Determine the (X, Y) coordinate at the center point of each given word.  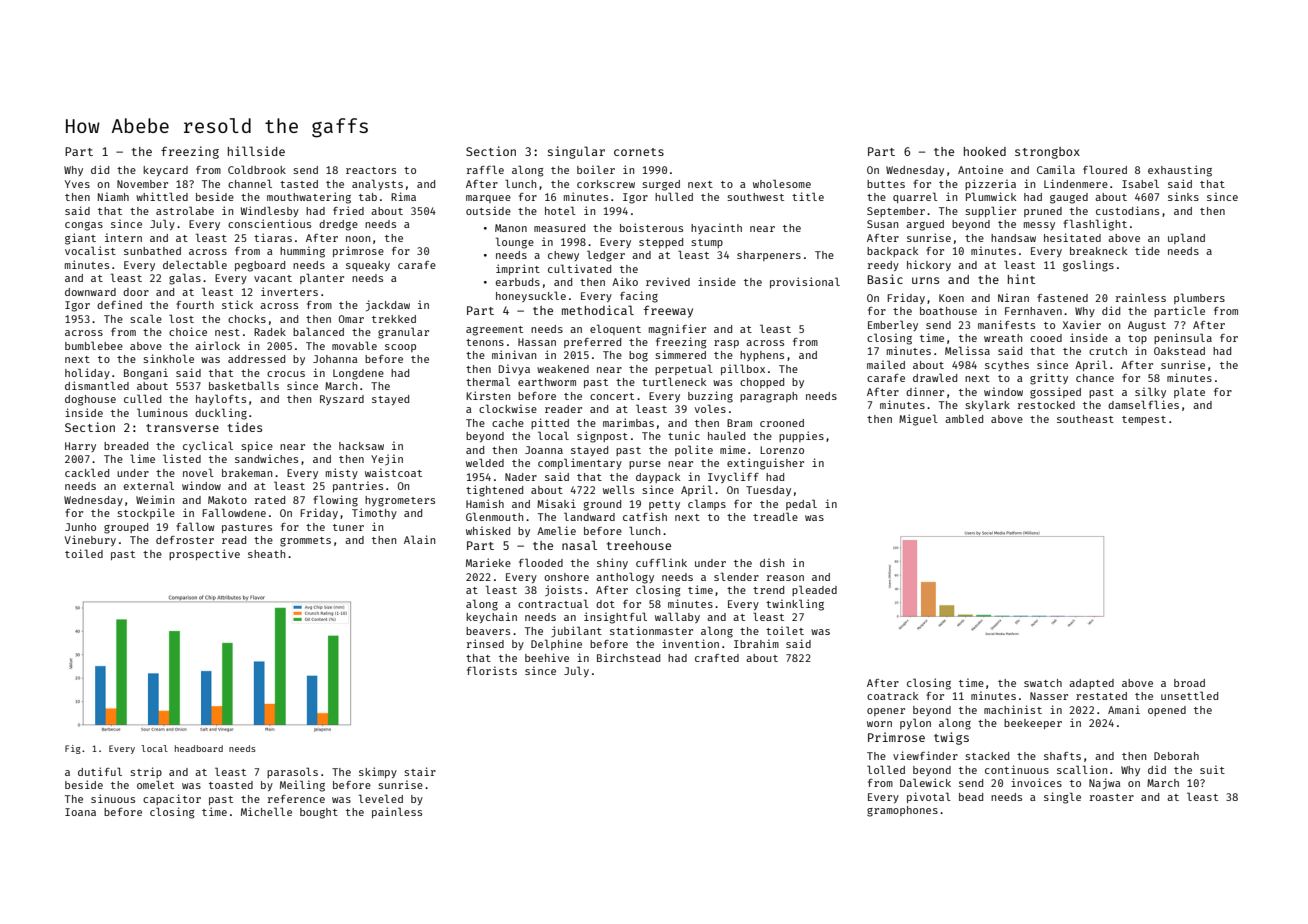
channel (250, 183)
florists (492, 670)
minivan (514, 354)
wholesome (782, 183)
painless (397, 812)
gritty (1049, 379)
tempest (1144, 420)
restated (1101, 696)
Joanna (544, 450)
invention (690, 643)
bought (319, 813)
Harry (80, 447)
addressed (256, 359)
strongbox (1047, 153)
